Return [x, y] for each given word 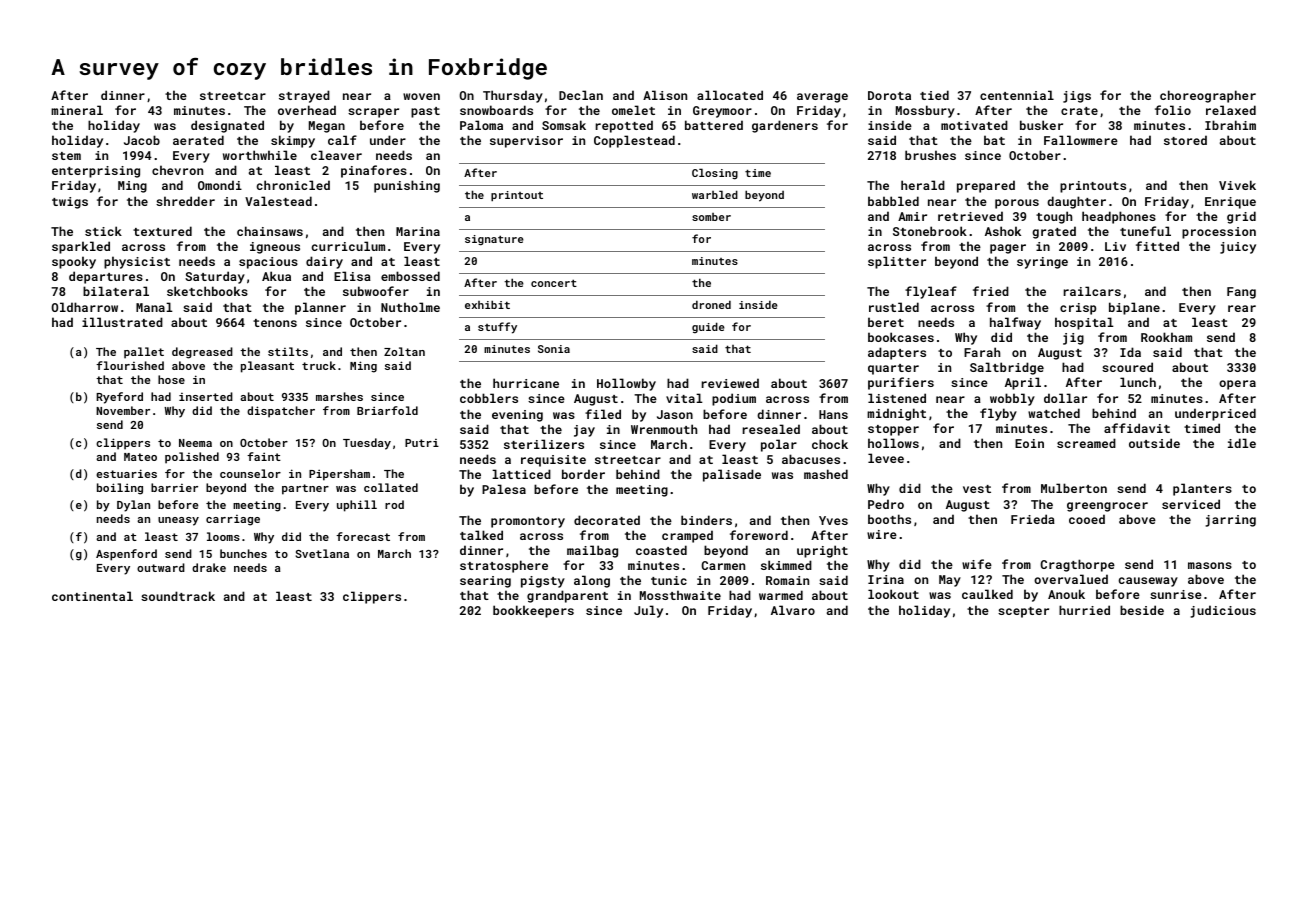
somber [711, 217]
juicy [1238, 248]
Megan [327, 127]
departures [106, 277]
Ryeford [119, 398]
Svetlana [322, 553]
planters [1202, 489]
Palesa [504, 489]
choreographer [1208, 96]
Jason [675, 414]
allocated [730, 95]
